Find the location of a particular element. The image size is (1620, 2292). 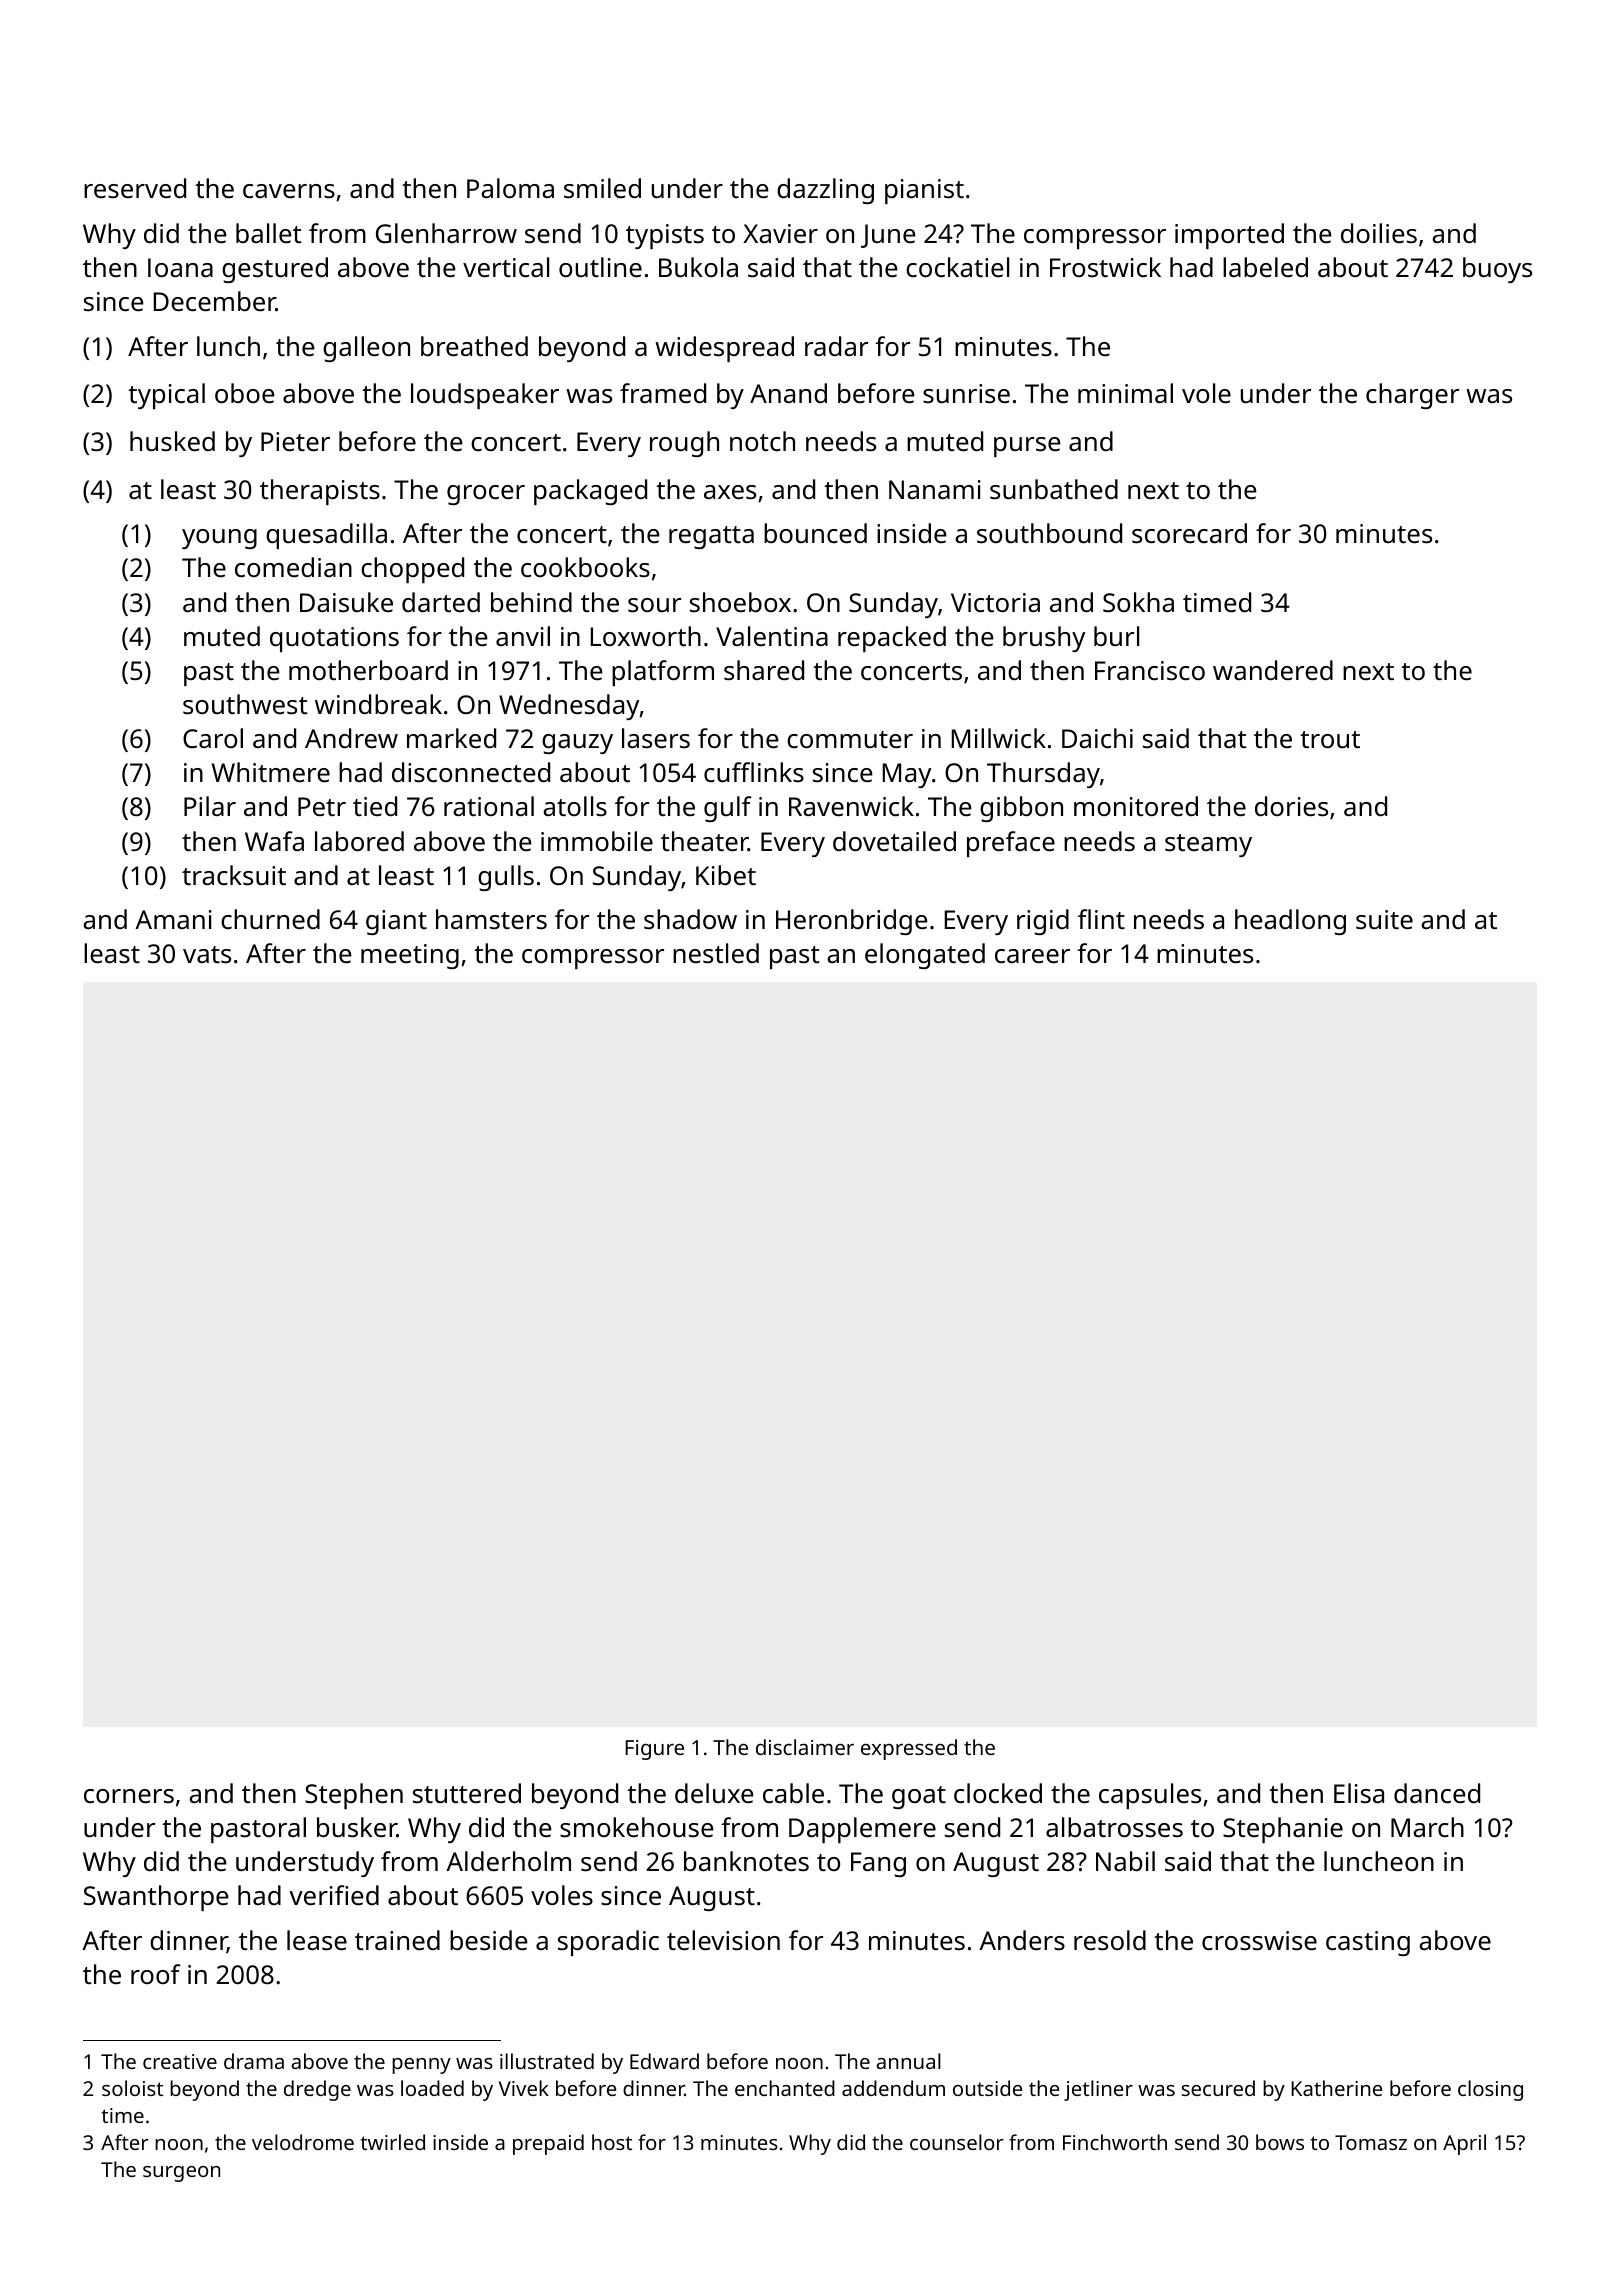

framed is located at coordinates (663, 393).
